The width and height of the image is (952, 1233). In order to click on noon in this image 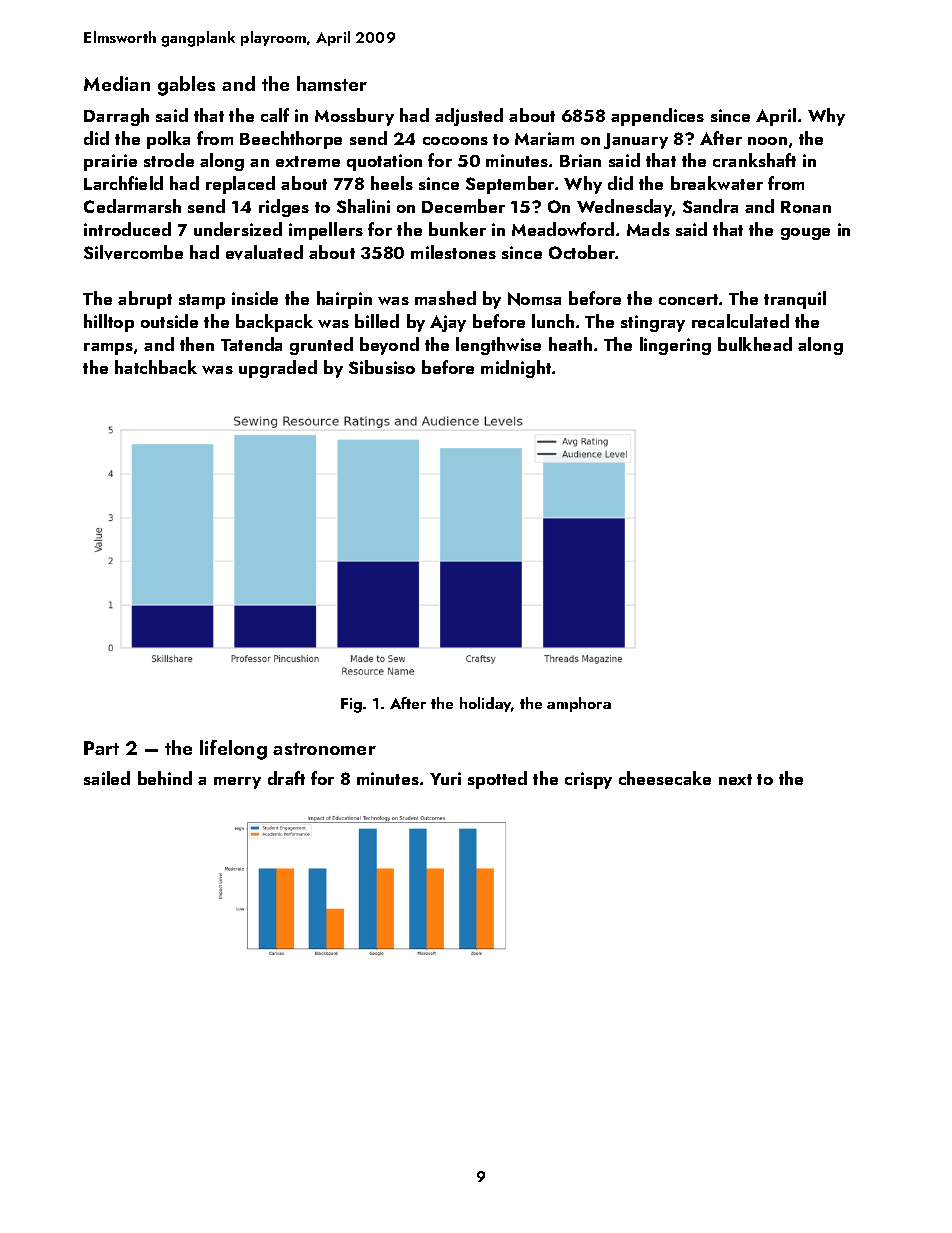, I will do `click(767, 141)`.
